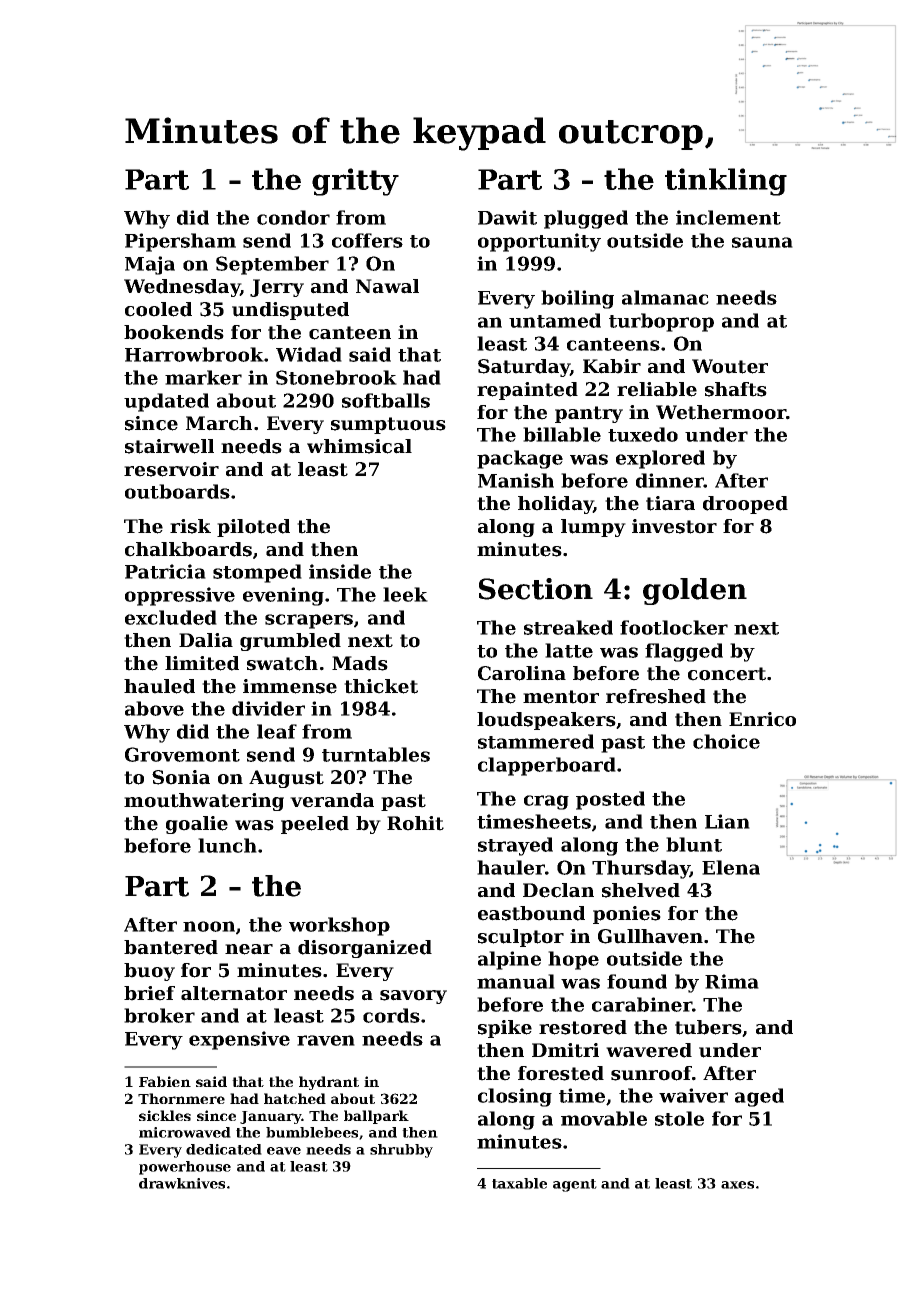  What do you see at coordinates (674, 627) in the page?
I see `footlocker` at bounding box center [674, 627].
